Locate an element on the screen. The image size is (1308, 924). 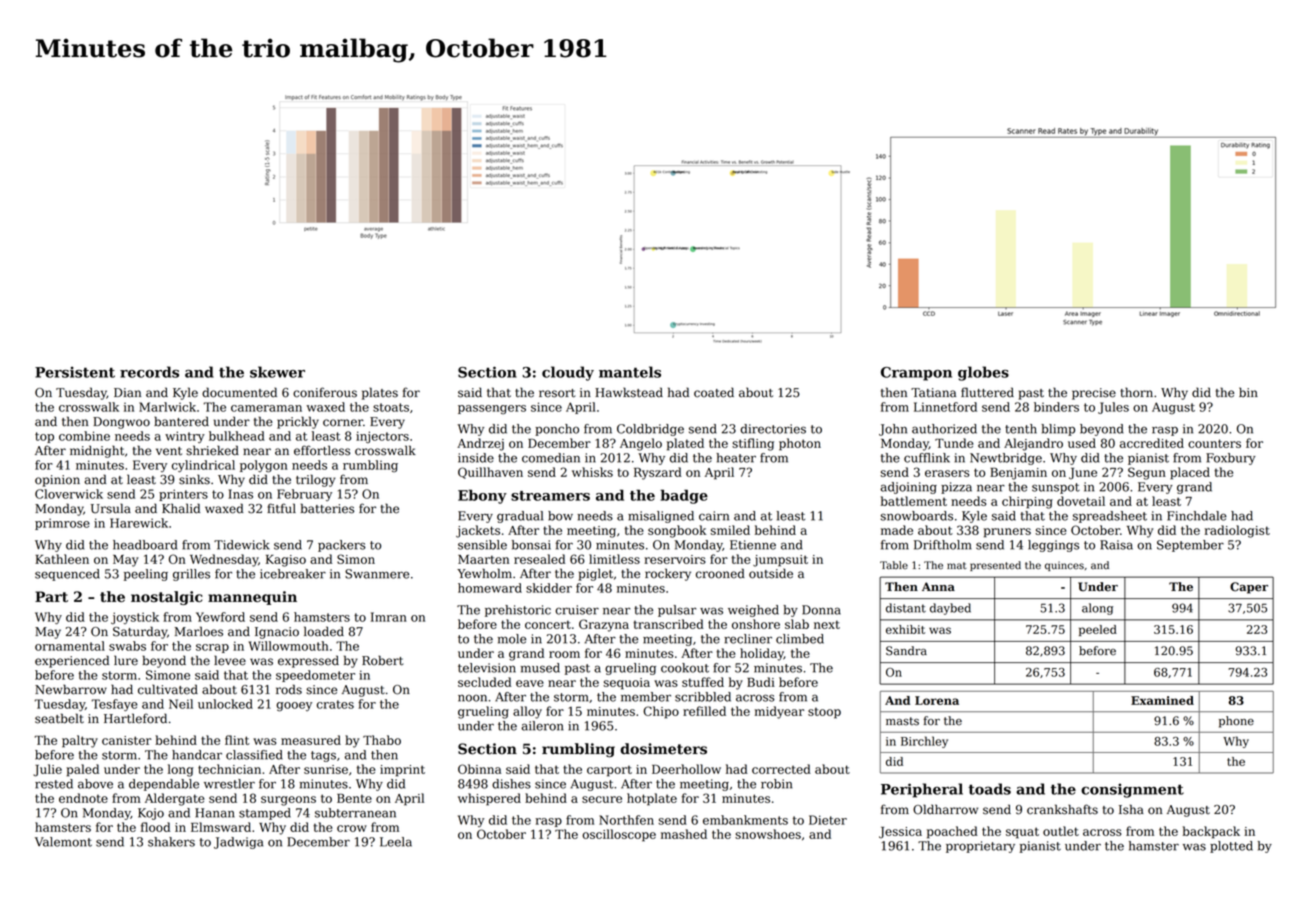
Isha is located at coordinates (1131, 809).
